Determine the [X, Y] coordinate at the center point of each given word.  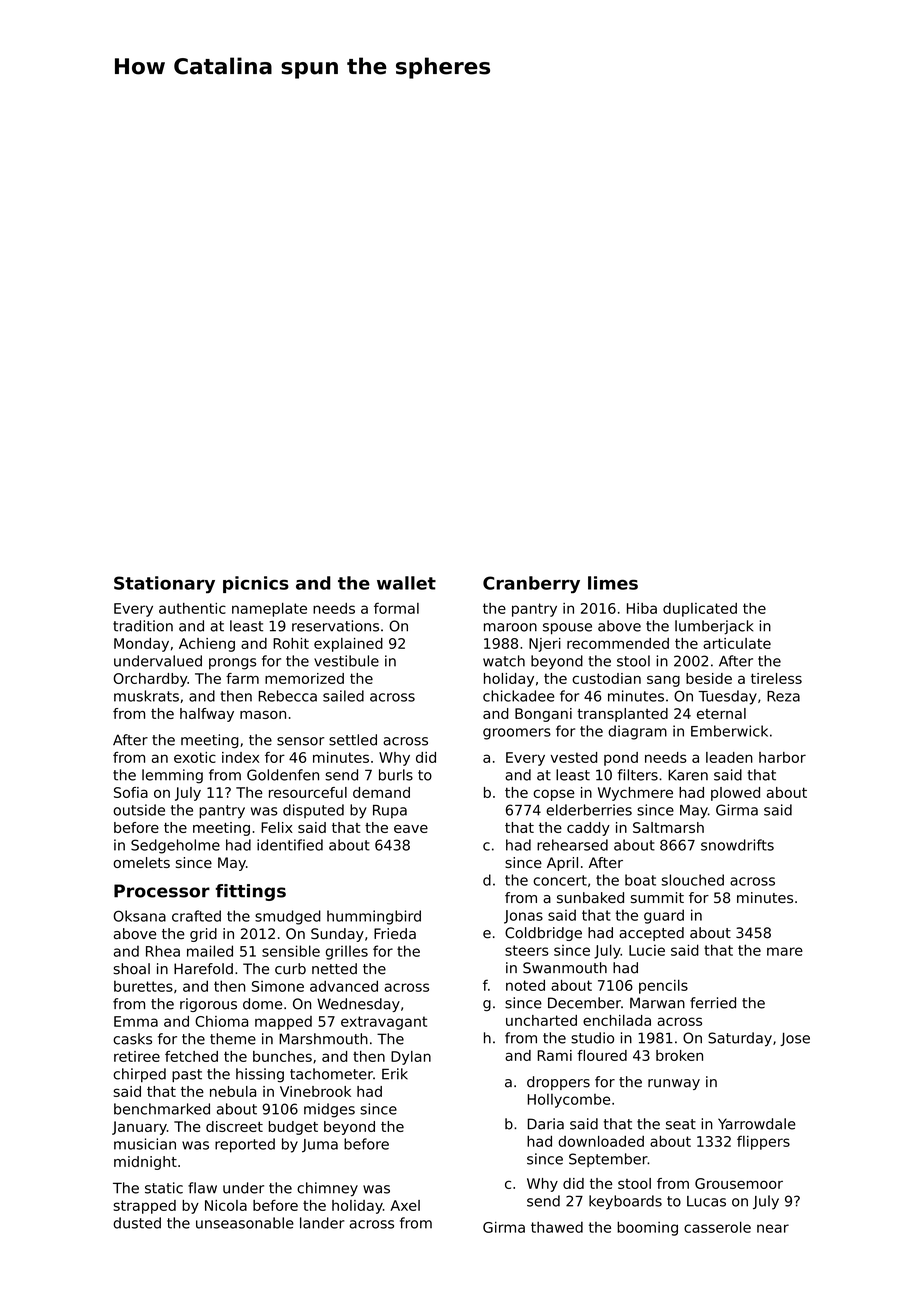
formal [396, 608]
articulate [737, 643]
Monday [141, 645]
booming [647, 1228]
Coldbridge [543, 934]
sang [663, 681]
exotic [195, 757]
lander [322, 1223]
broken [679, 1055]
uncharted [541, 1020]
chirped [139, 1075]
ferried [713, 1003]
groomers [517, 734]
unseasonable [245, 1223]
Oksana [139, 916]
